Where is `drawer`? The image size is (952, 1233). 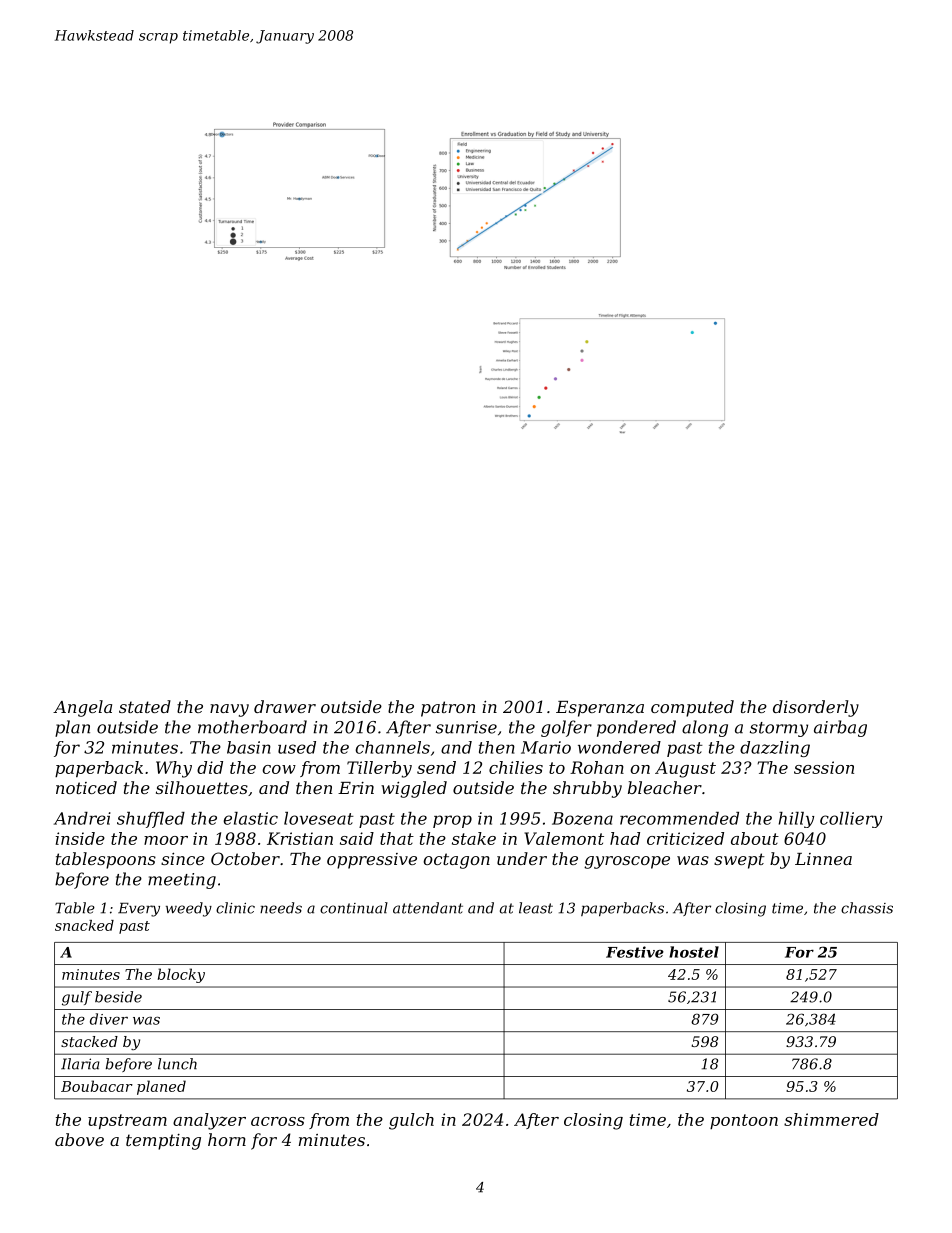
drawer is located at coordinates (285, 706).
